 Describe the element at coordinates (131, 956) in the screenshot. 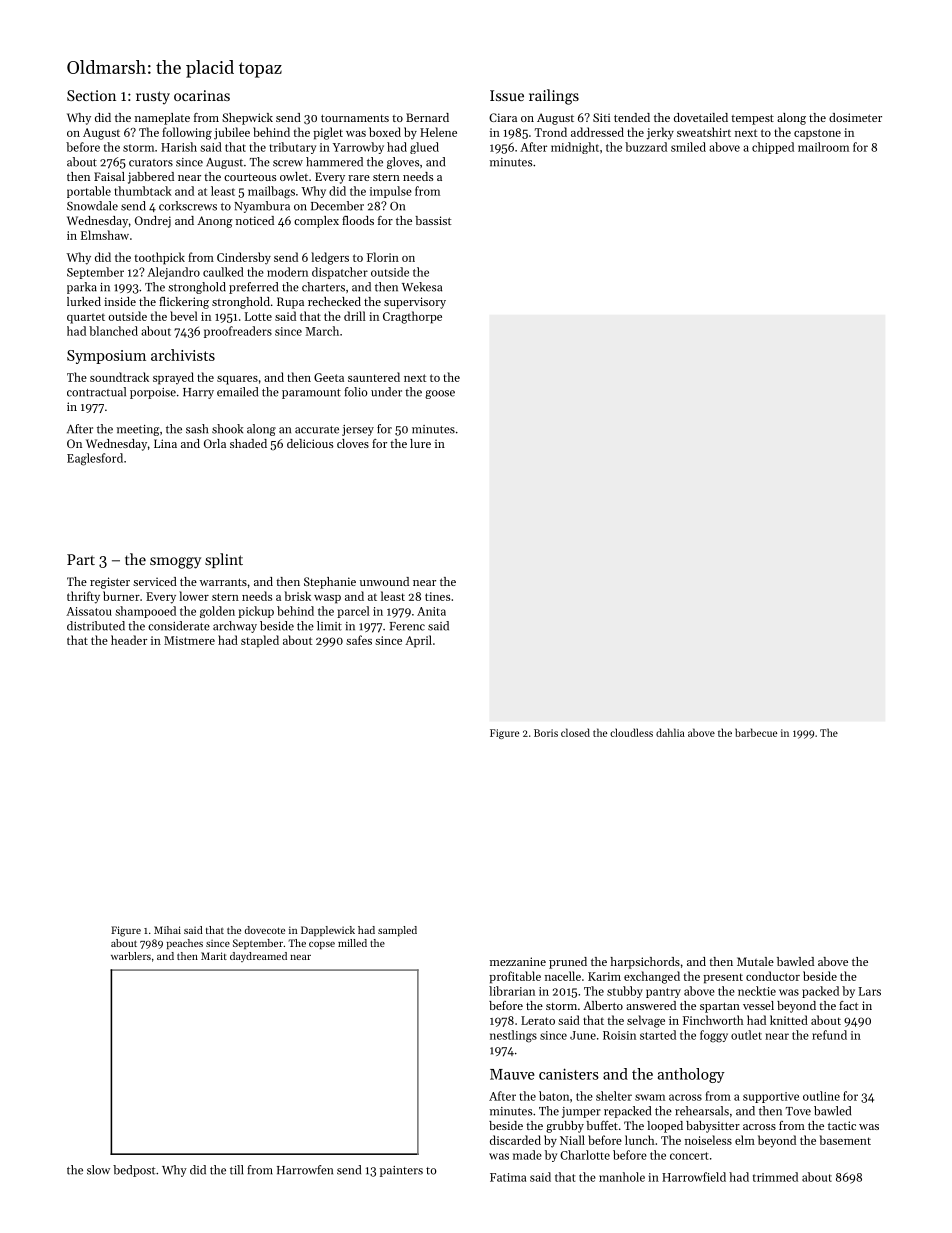

I see `warblers` at that location.
